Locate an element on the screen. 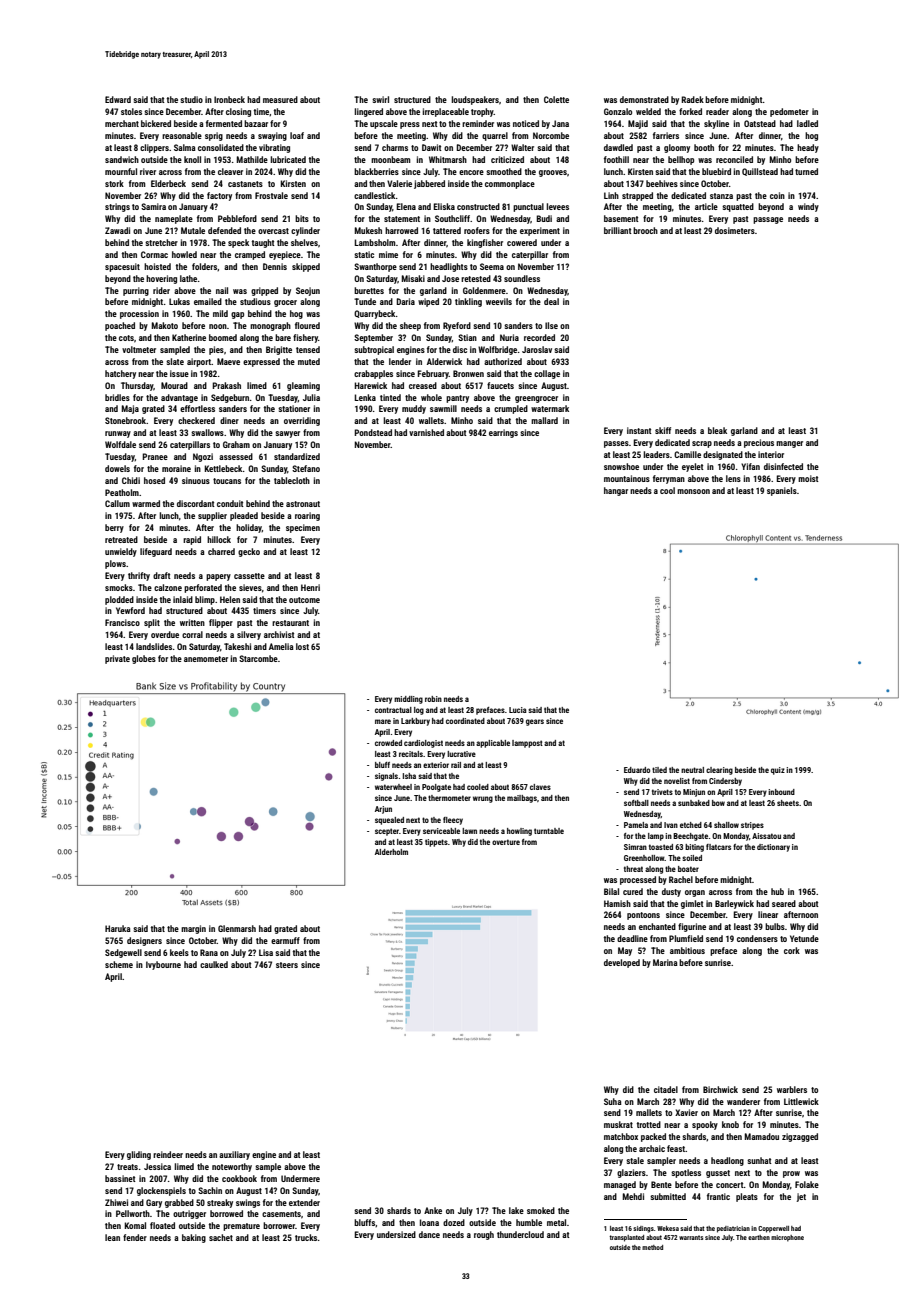 This screenshot has width=924, height=1308. muskrat is located at coordinates (618, 1124).
